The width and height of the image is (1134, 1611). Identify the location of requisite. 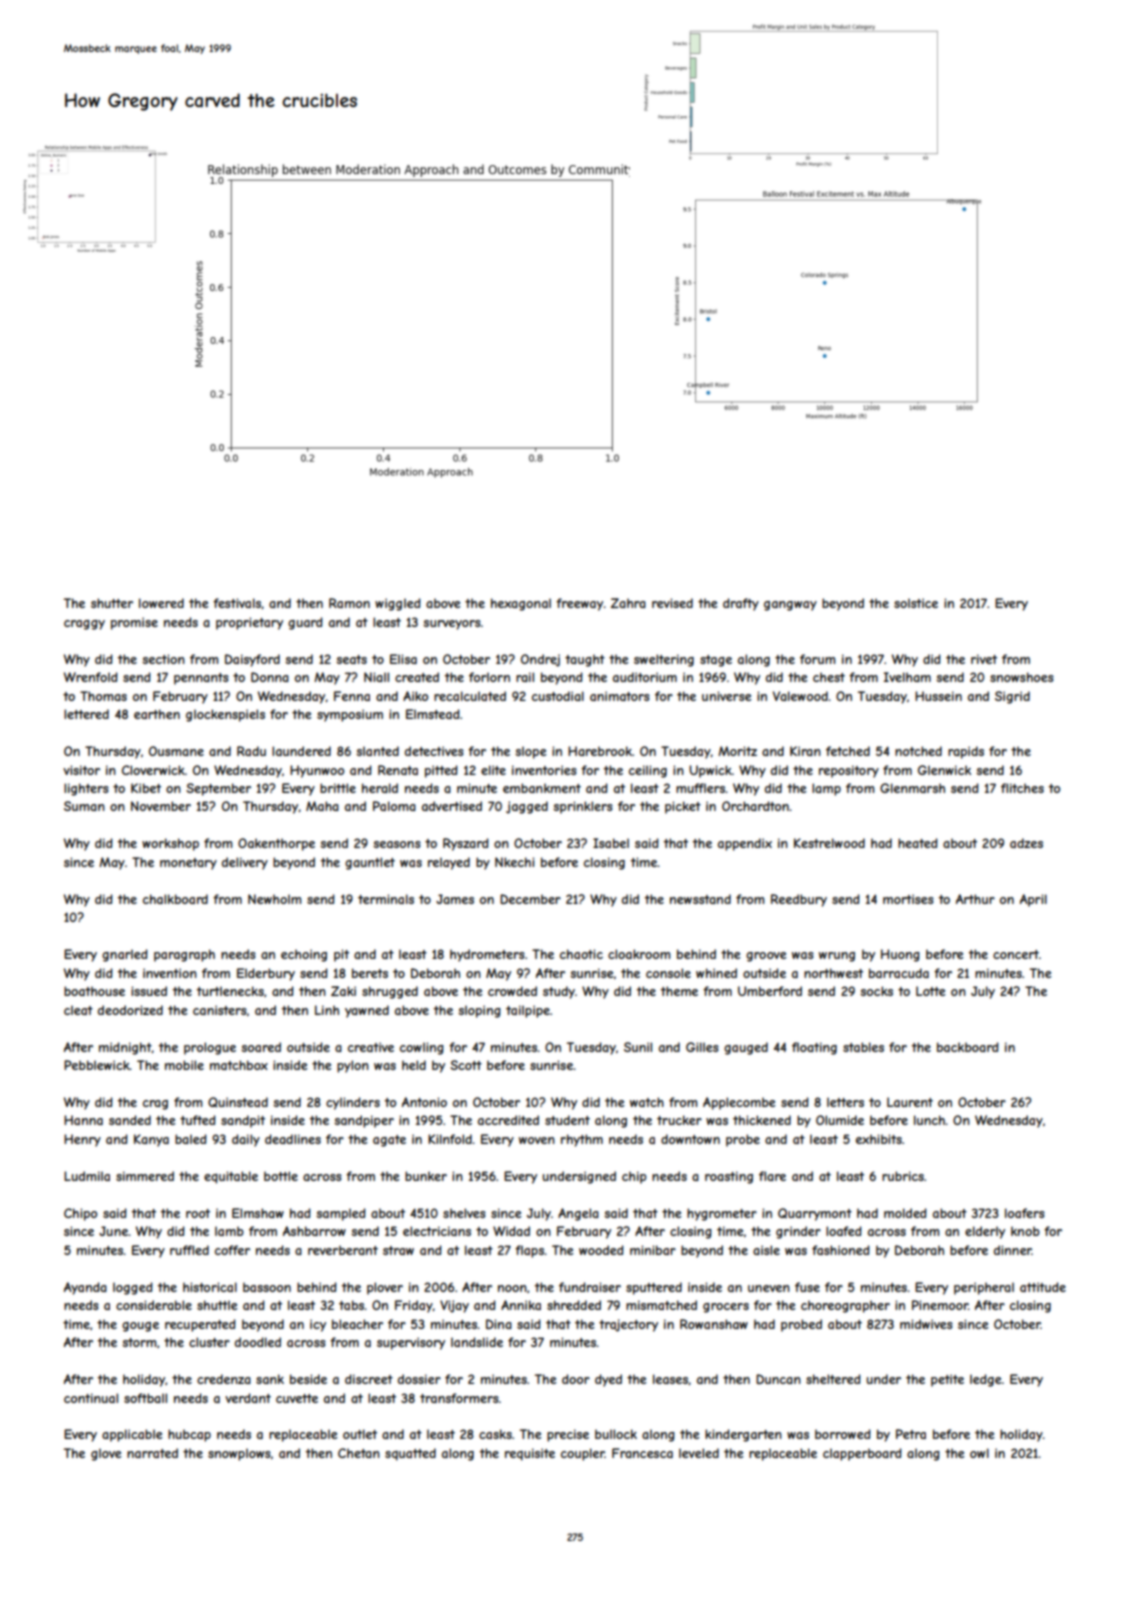
(530, 1454).
